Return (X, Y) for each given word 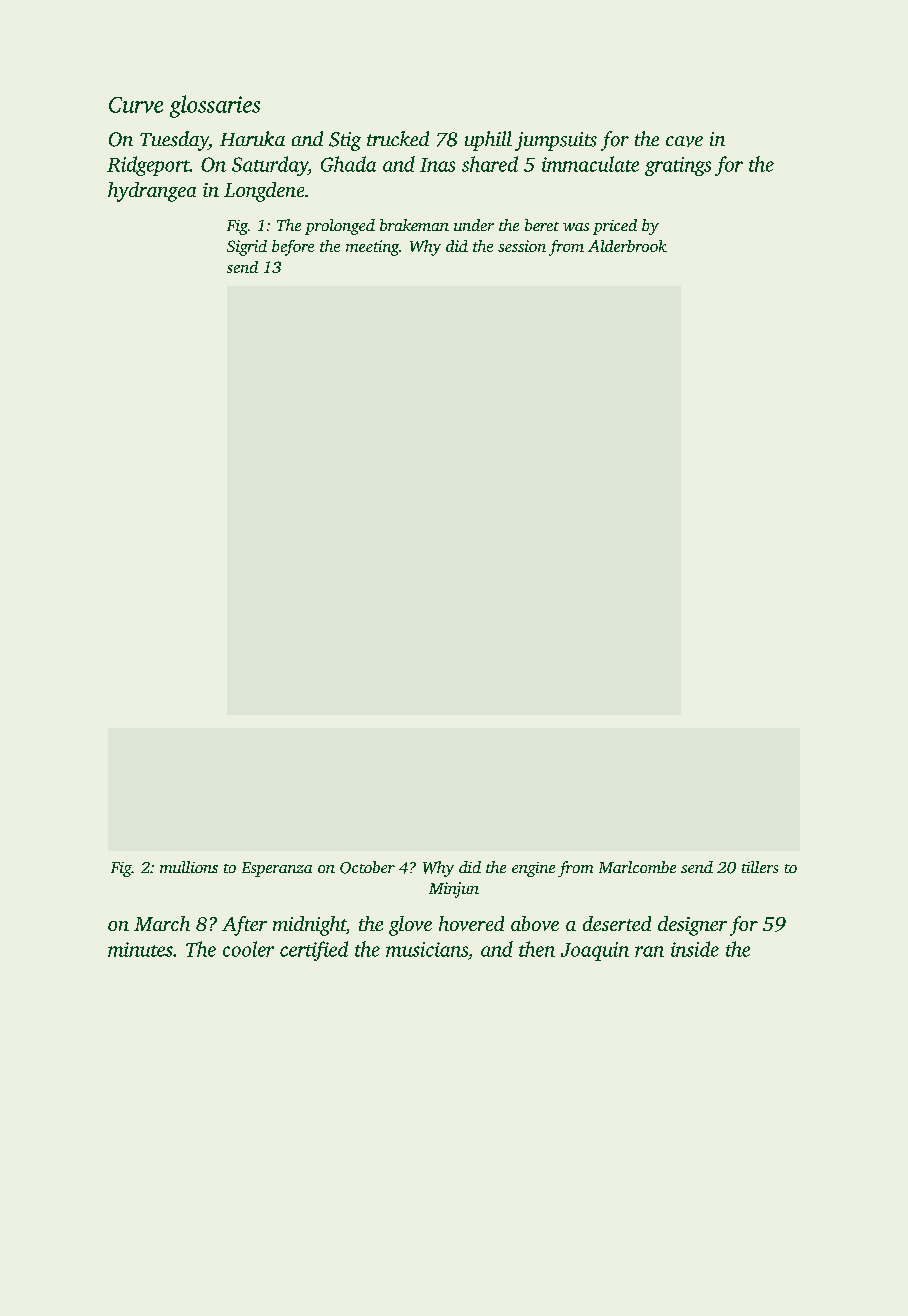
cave (684, 141)
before (293, 248)
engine (533, 869)
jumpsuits (556, 141)
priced (615, 227)
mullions (189, 867)
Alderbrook (627, 246)
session (522, 246)
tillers (760, 867)
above (535, 923)
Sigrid (247, 248)
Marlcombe (637, 867)
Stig (345, 141)
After (244, 926)
